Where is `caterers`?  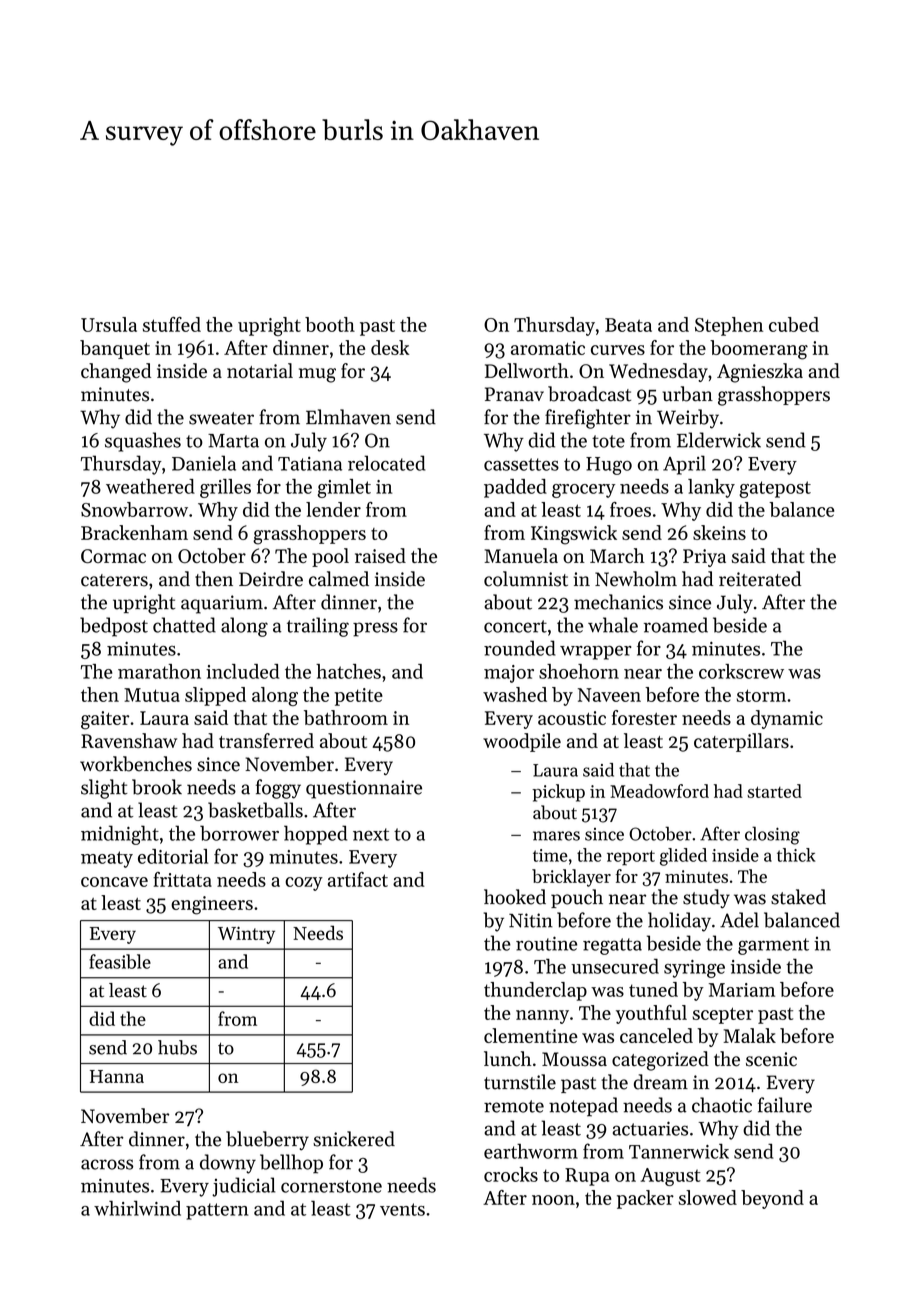
caterers is located at coordinates (114, 580).
